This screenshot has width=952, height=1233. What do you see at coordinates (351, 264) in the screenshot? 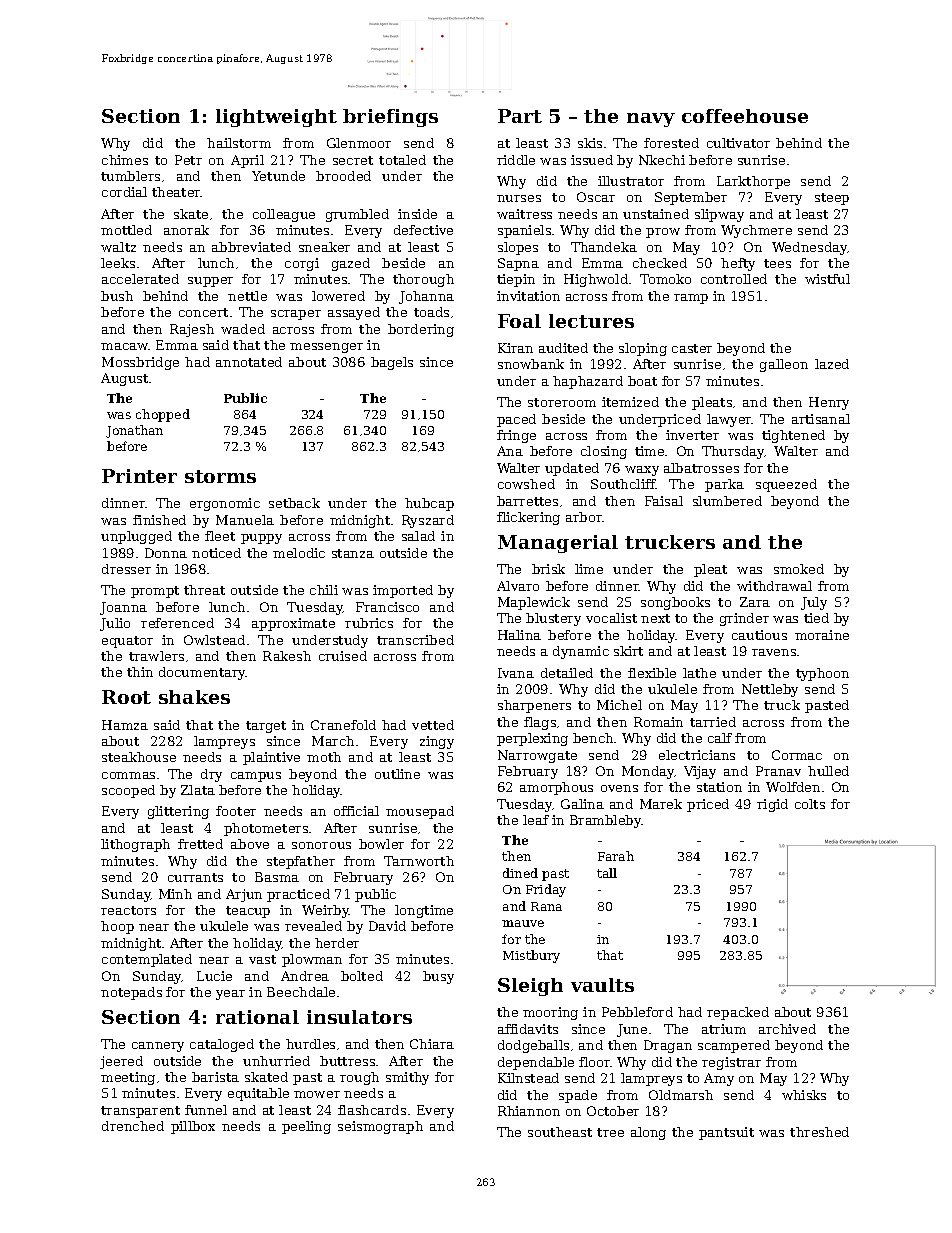
I see `gazed` at bounding box center [351, 264].
